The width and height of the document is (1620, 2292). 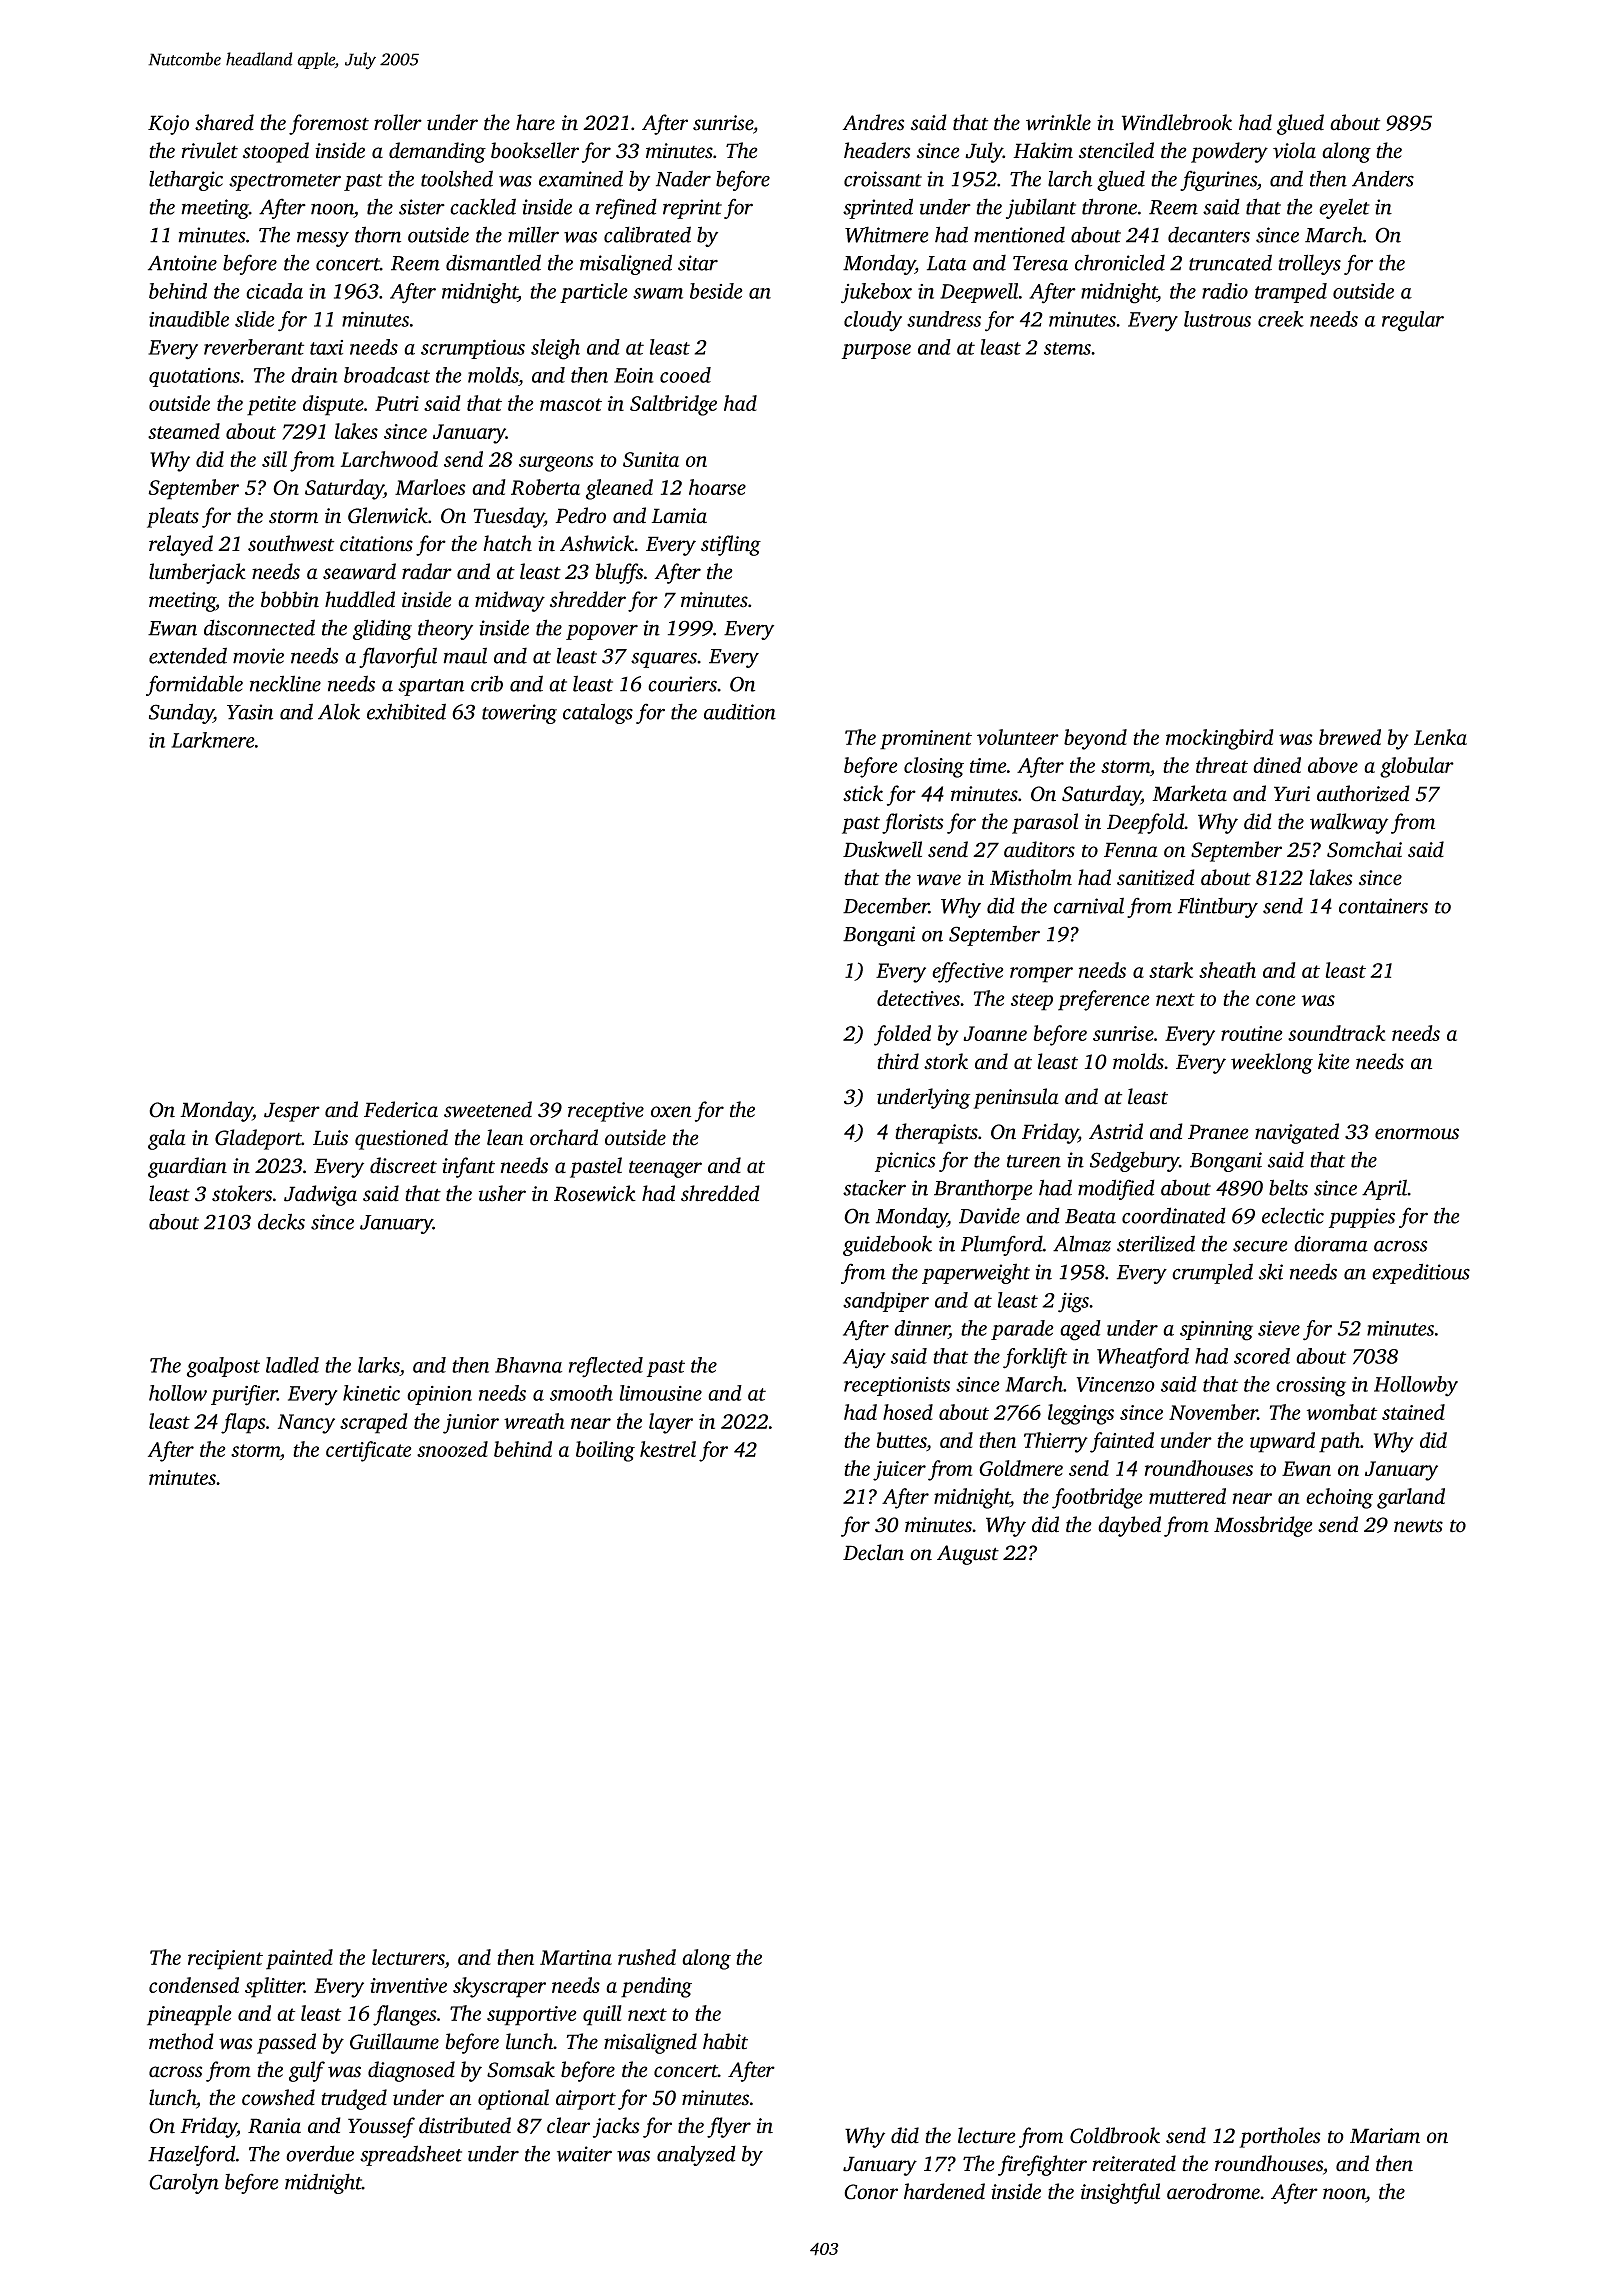 I want to click on parade, so click(x=1022, y=1330).
